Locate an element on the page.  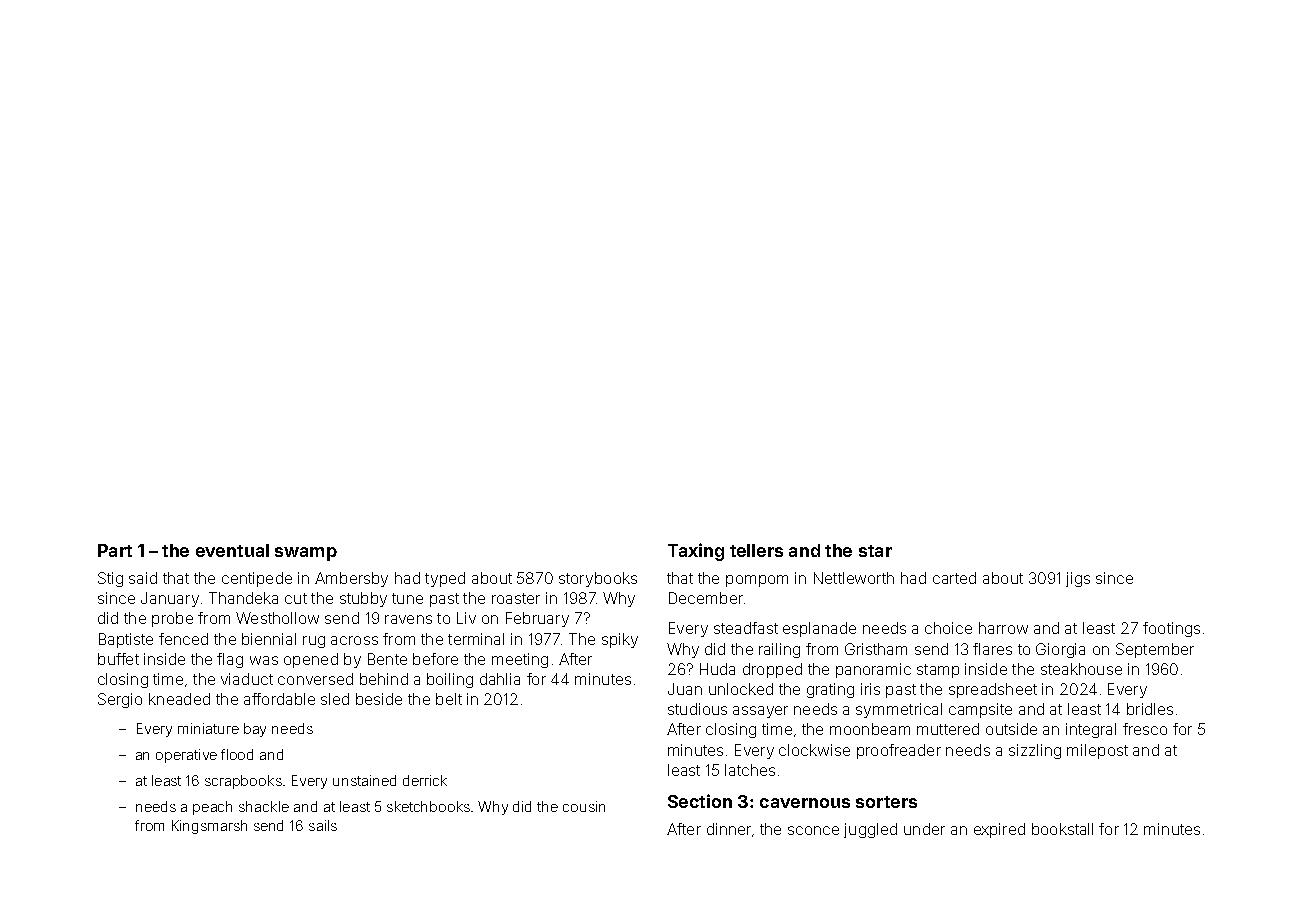
star is located at coordinates (875, 551).
